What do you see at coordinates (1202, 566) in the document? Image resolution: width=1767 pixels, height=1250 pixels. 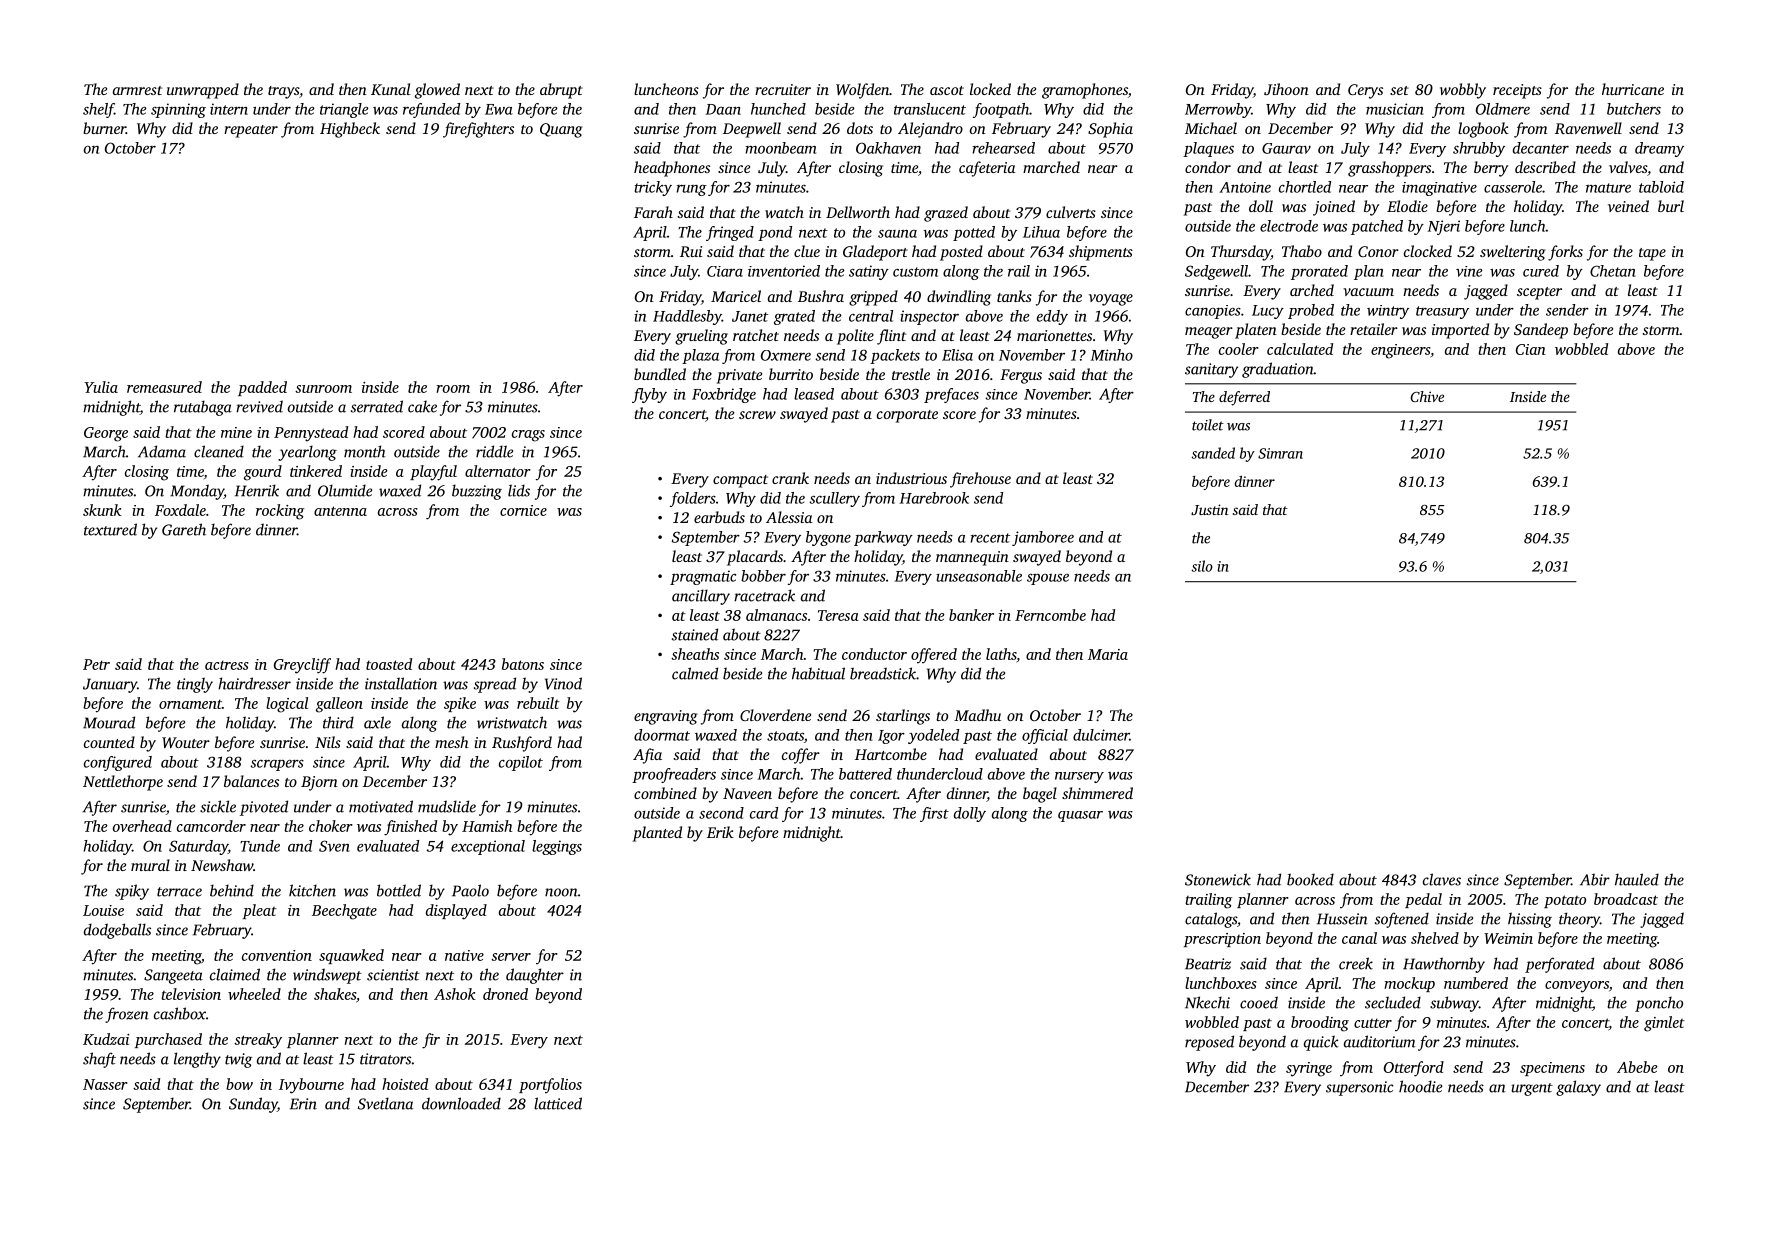 I see `silo` at bounding box center [1202, 566].
